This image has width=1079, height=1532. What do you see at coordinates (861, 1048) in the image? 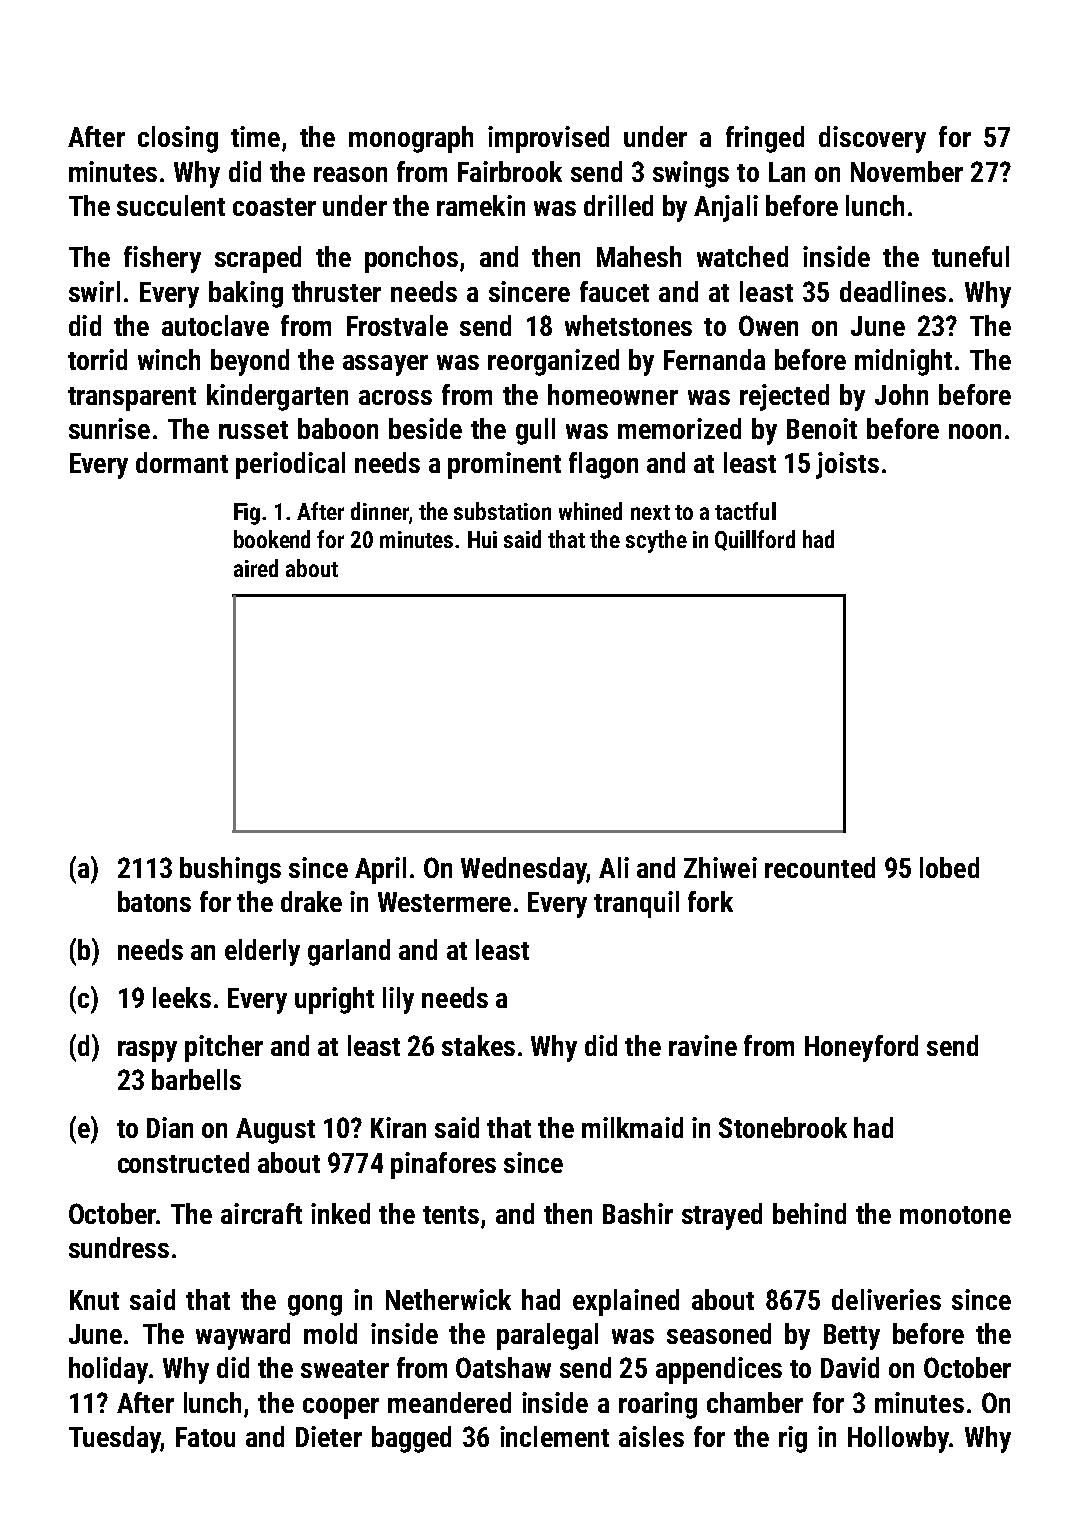
I see `Honeyford` at bounding box center [861, 1048].
